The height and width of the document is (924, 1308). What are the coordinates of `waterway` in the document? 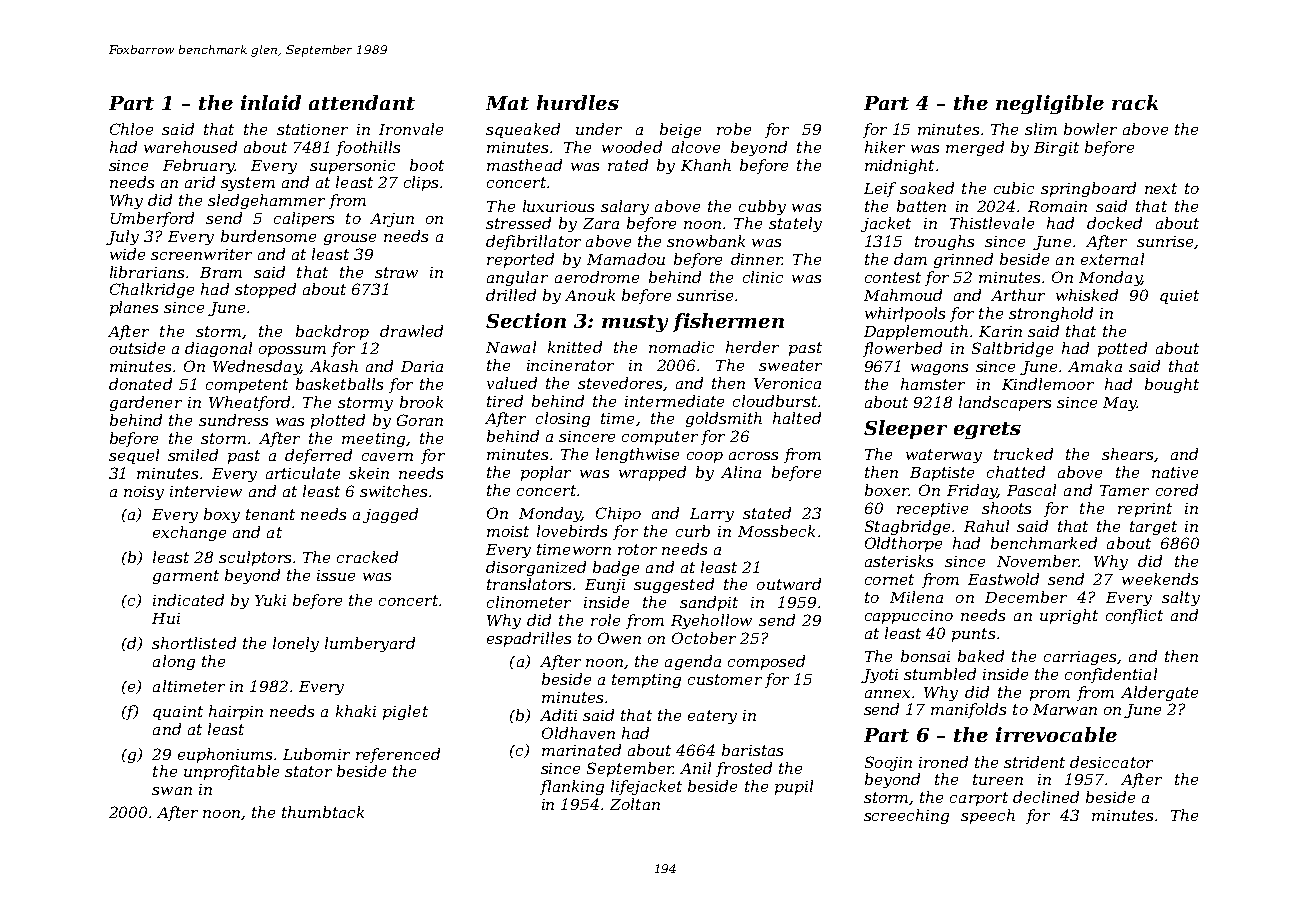 It's located at (944, 456).
